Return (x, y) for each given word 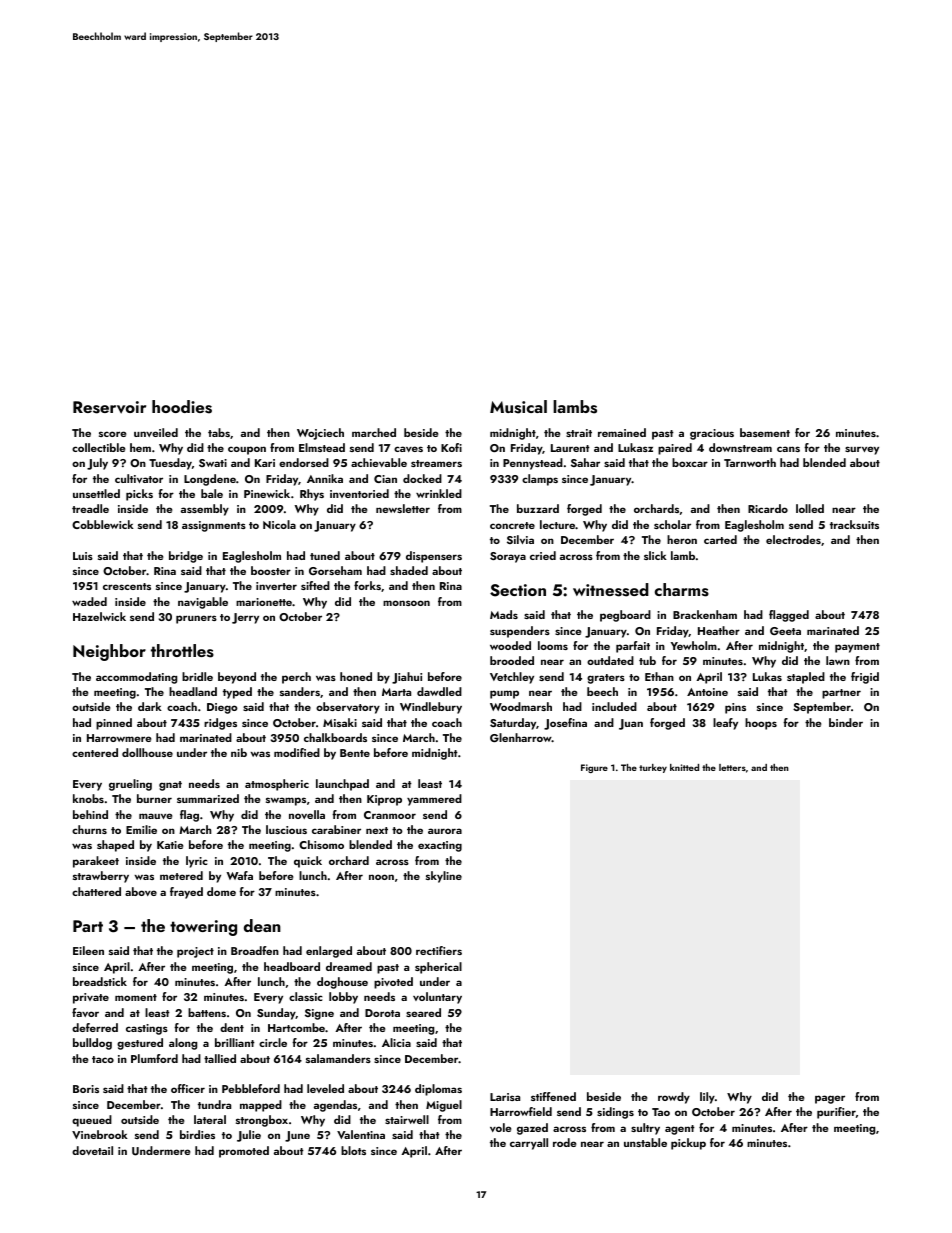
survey (862, 450)
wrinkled (439, 493)
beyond (237, 678)
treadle (90, 508)
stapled (806, 678)
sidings (615, 1113)
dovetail (92, 1150)
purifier (836, 1113)
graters (606, 679)
